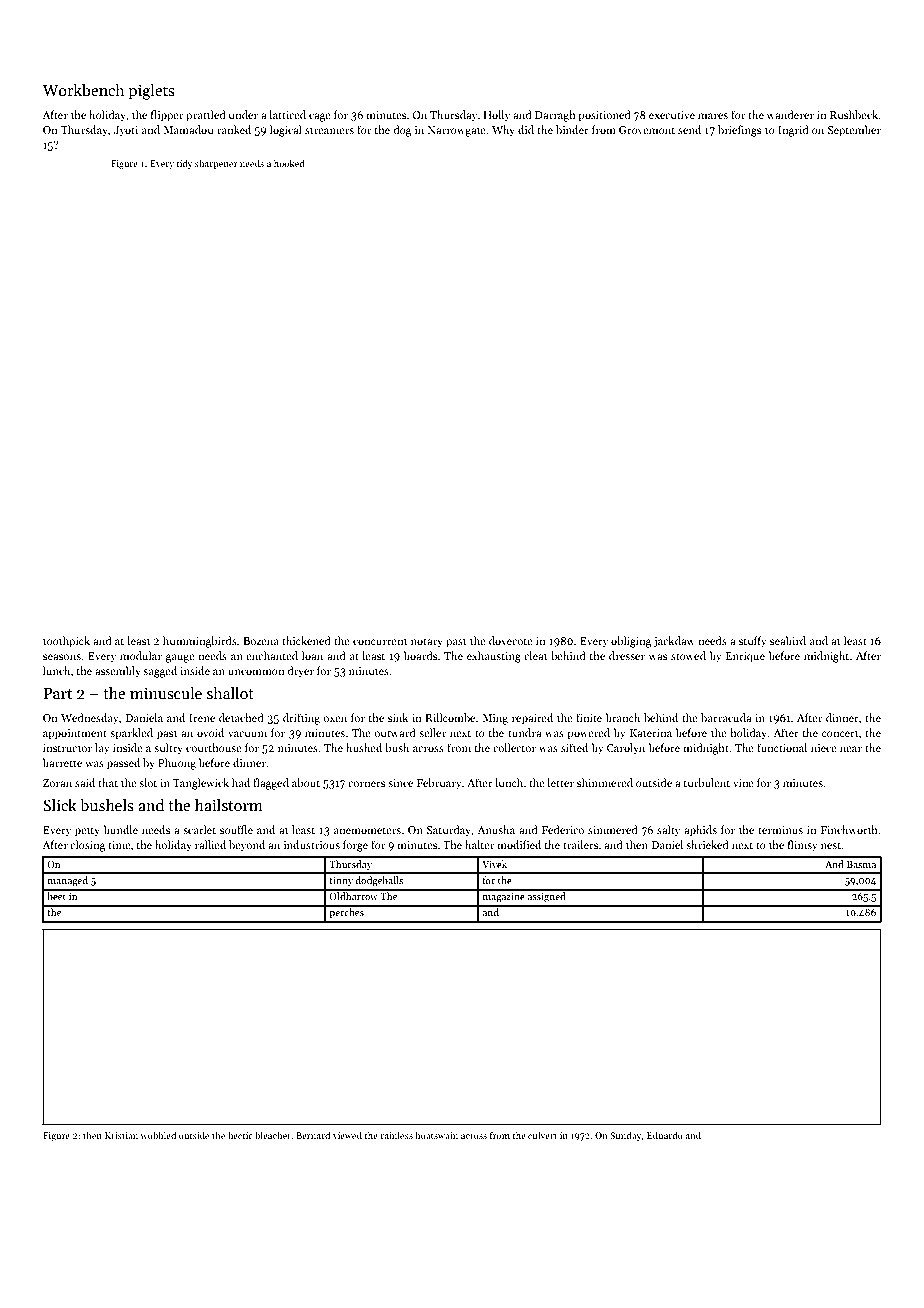  Describe the element at coordinates (121, 1135) in the screenshot. I see `Kristian` at that location.
